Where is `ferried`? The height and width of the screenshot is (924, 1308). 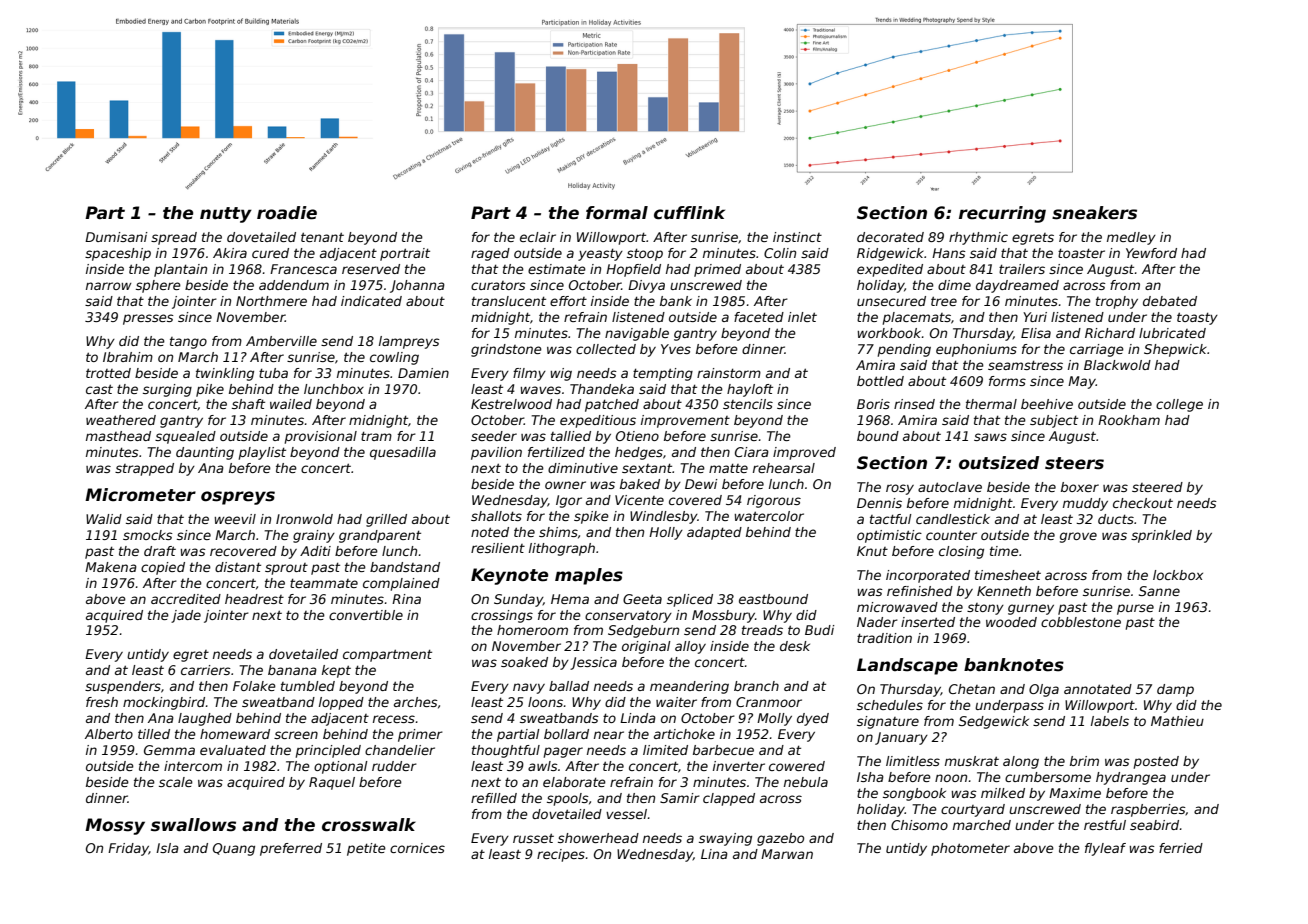
ferried is located at coordinates (1181, 848).
